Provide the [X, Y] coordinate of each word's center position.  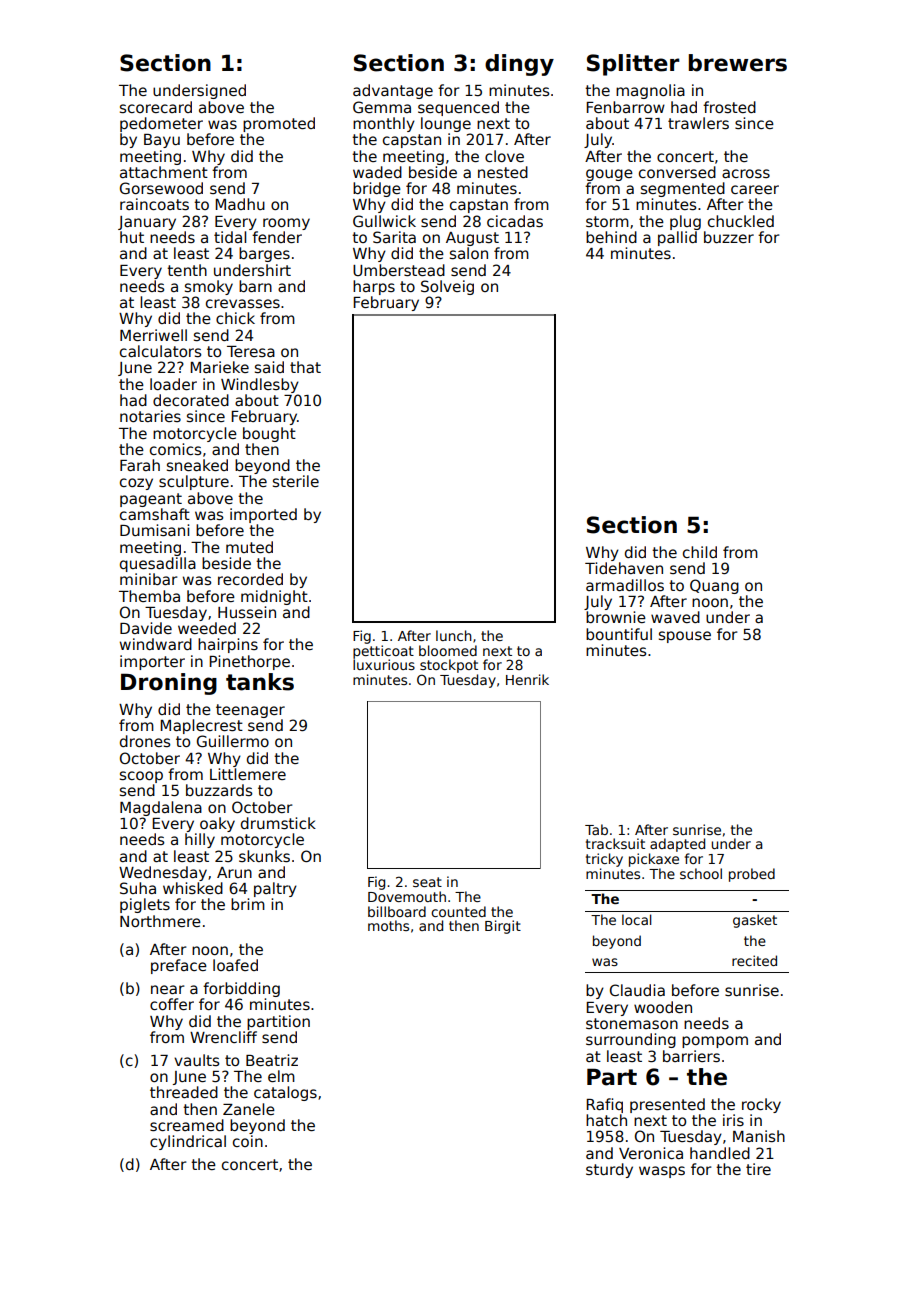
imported [263, 515]
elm [281, 1076]
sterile [296, 481]
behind [611, 237]
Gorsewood [161, 188]
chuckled [741, 221]
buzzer [729, 237]
